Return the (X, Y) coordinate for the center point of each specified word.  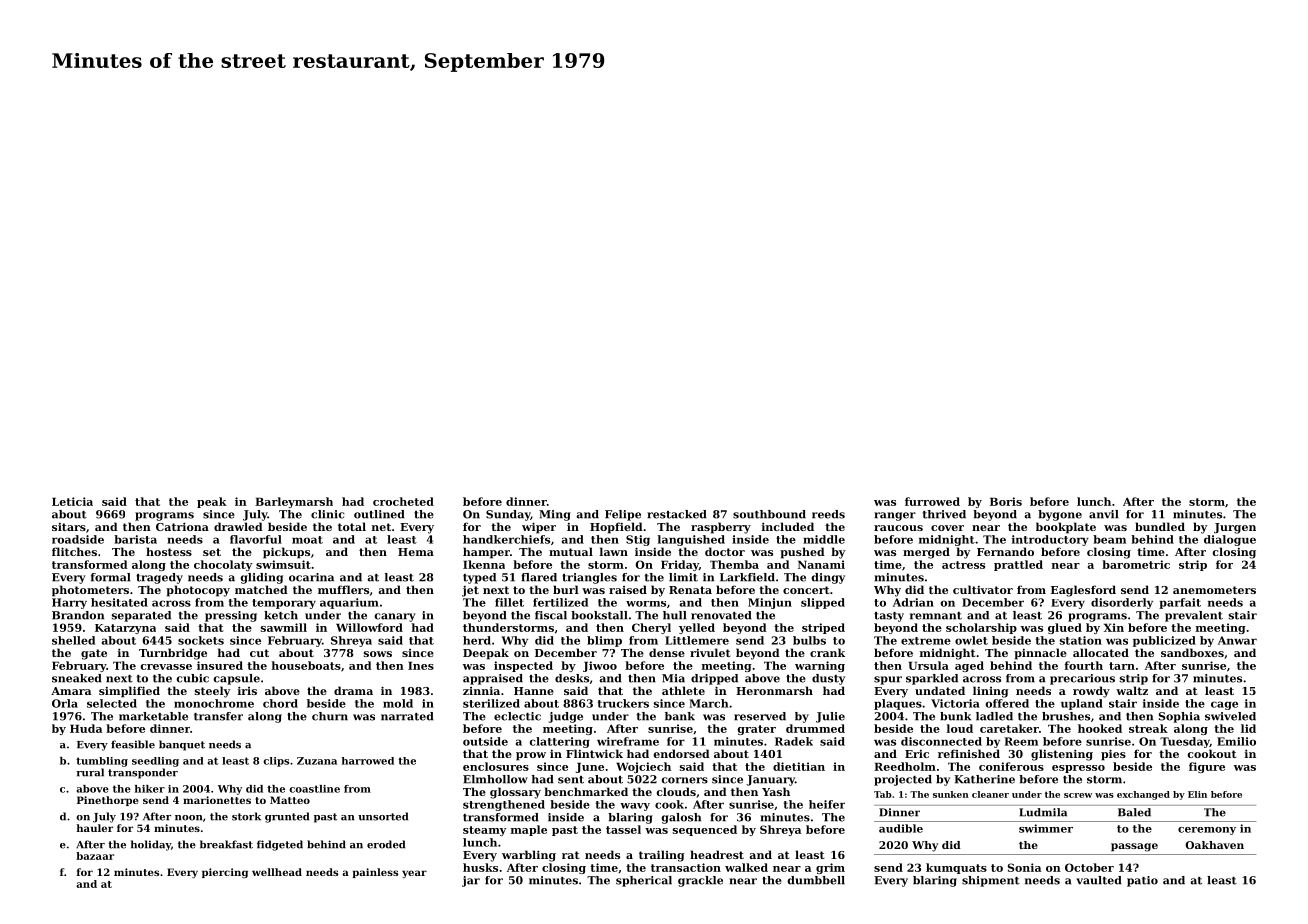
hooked (1100, 728)
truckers (623, 703)
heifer (827, 804)
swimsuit (283, 564)
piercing (225, 873)
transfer (218, 716)
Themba (734, 564)
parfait (1180, 603)
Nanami (821, 564)
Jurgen (1235, 528)
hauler (94, 828)
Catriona (182, 527)
